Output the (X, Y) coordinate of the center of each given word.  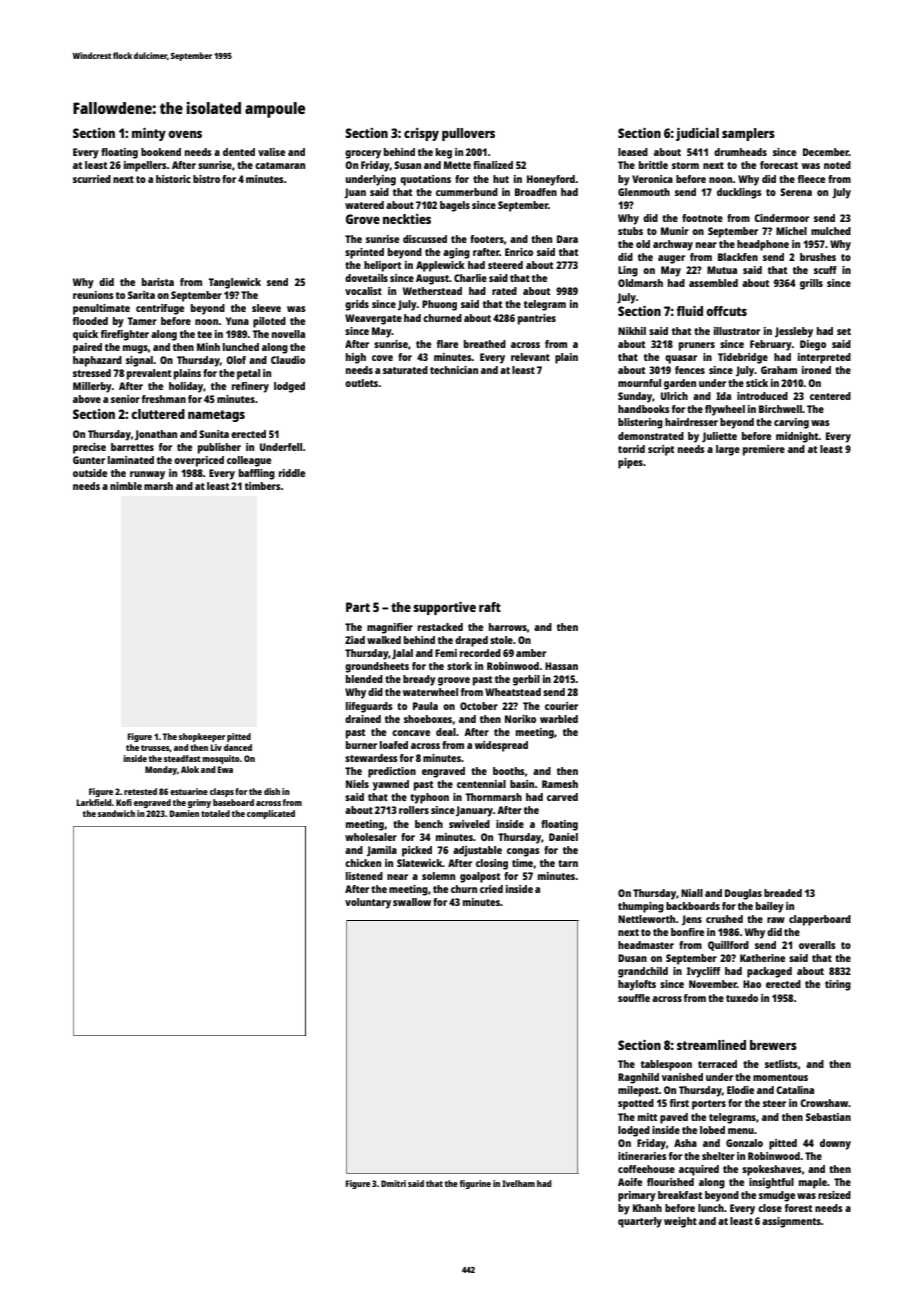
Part (358, 607)
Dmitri (393, 1183)
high (356, 358)
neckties (407, 219)
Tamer (142, 321)
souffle (634, 998)
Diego (813, 345)
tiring (838, 985)
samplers (748, 134)
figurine (475, 1184)
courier (561, 706)
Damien (184, 813)
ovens (185, 134)
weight (680, 1222)
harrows (508, 627)
